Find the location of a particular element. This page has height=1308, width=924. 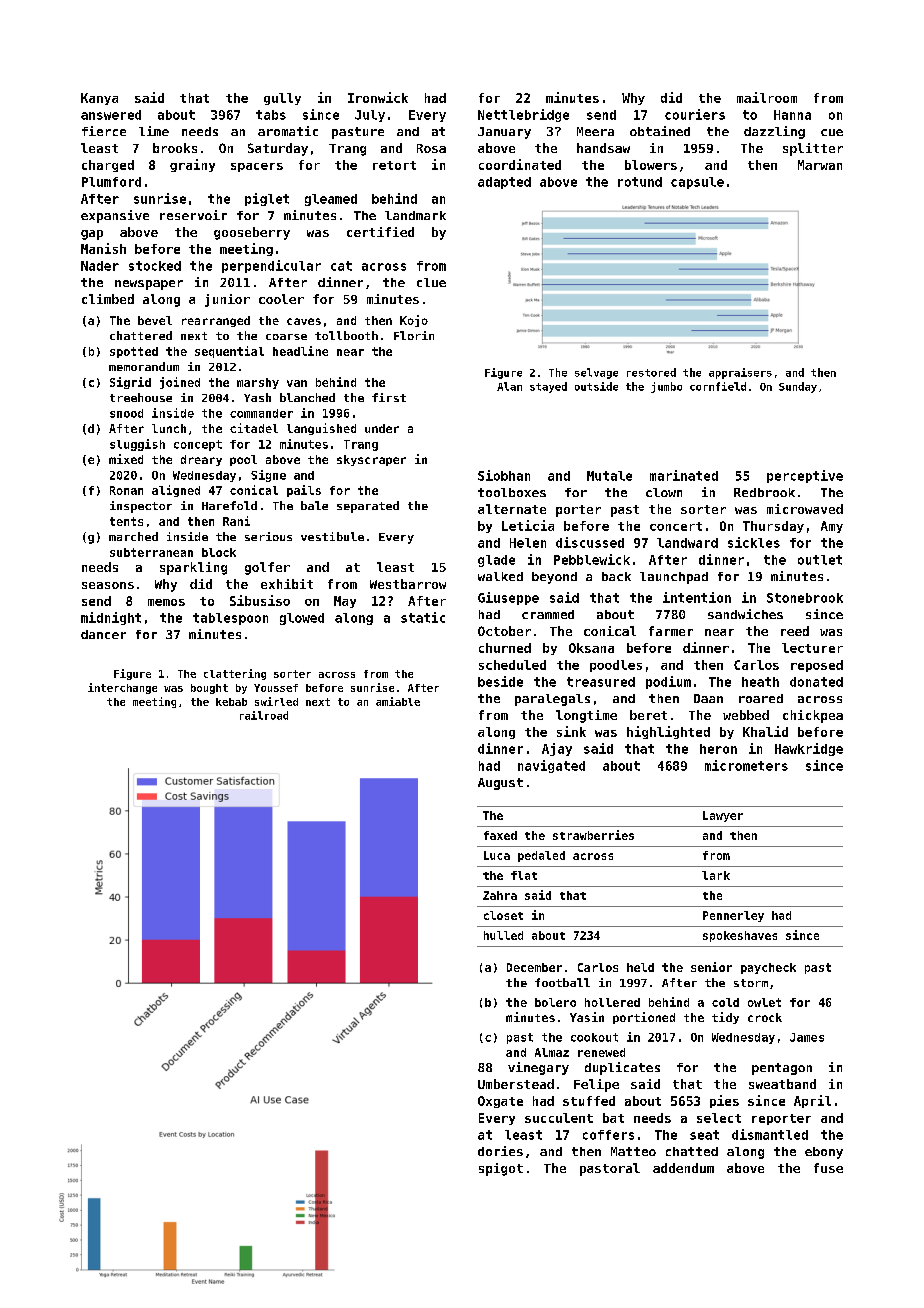

spigot is located at coordinates (501, 1169).
